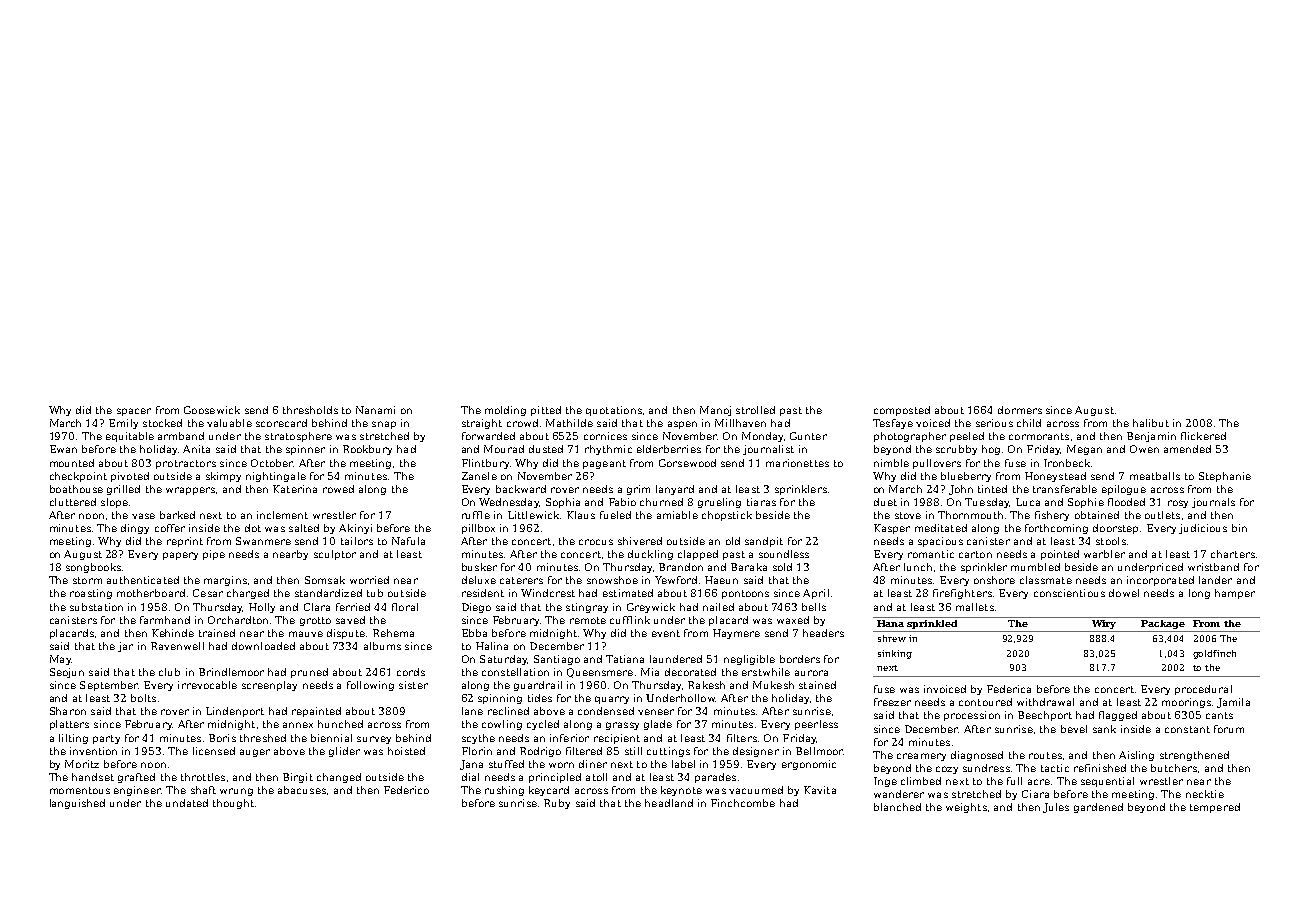 Image resolution: width=1308 pixels, height=924 pixels. What do you see at coordinates (72, 463) in the screenshot?
I see `mounted` at bounding box center [72, 463].
